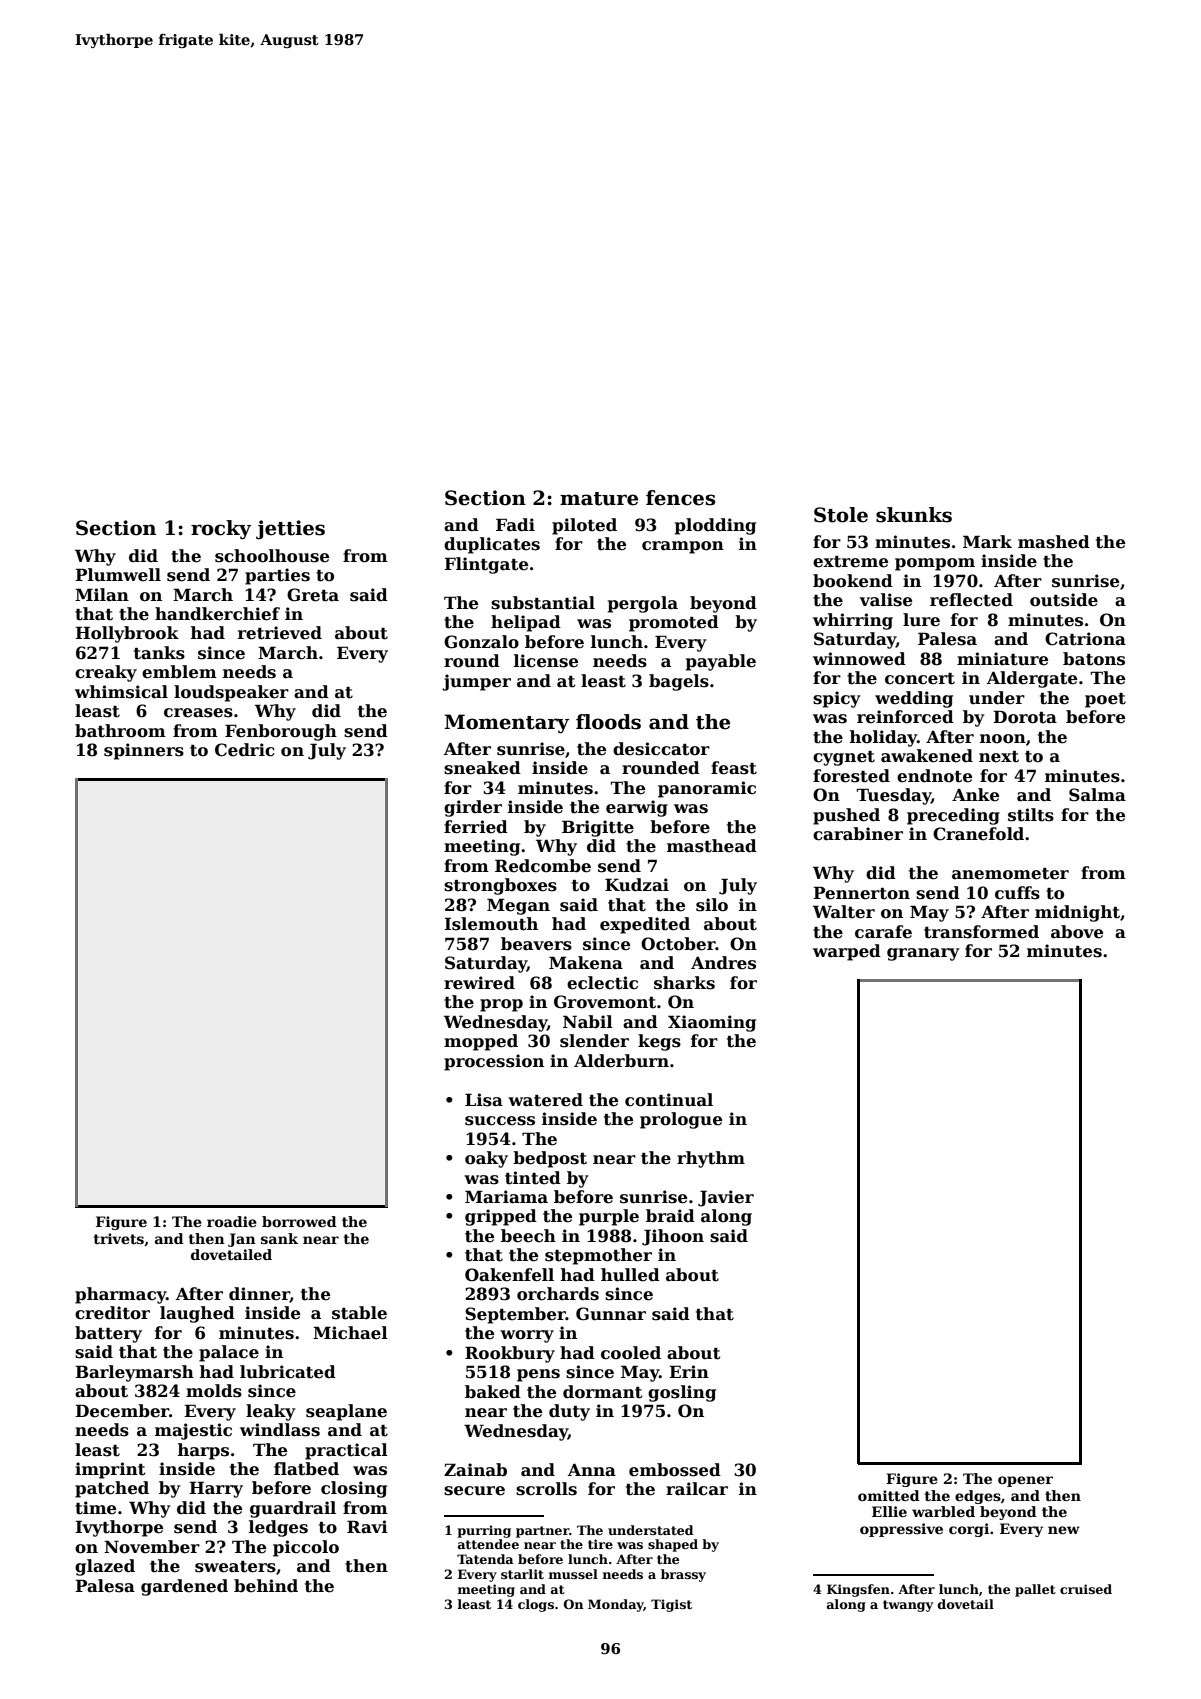 This page has height=1699, width=1201. Describe the element at coordinates (1054, 542) in the page. I see `mashed` at that location.
